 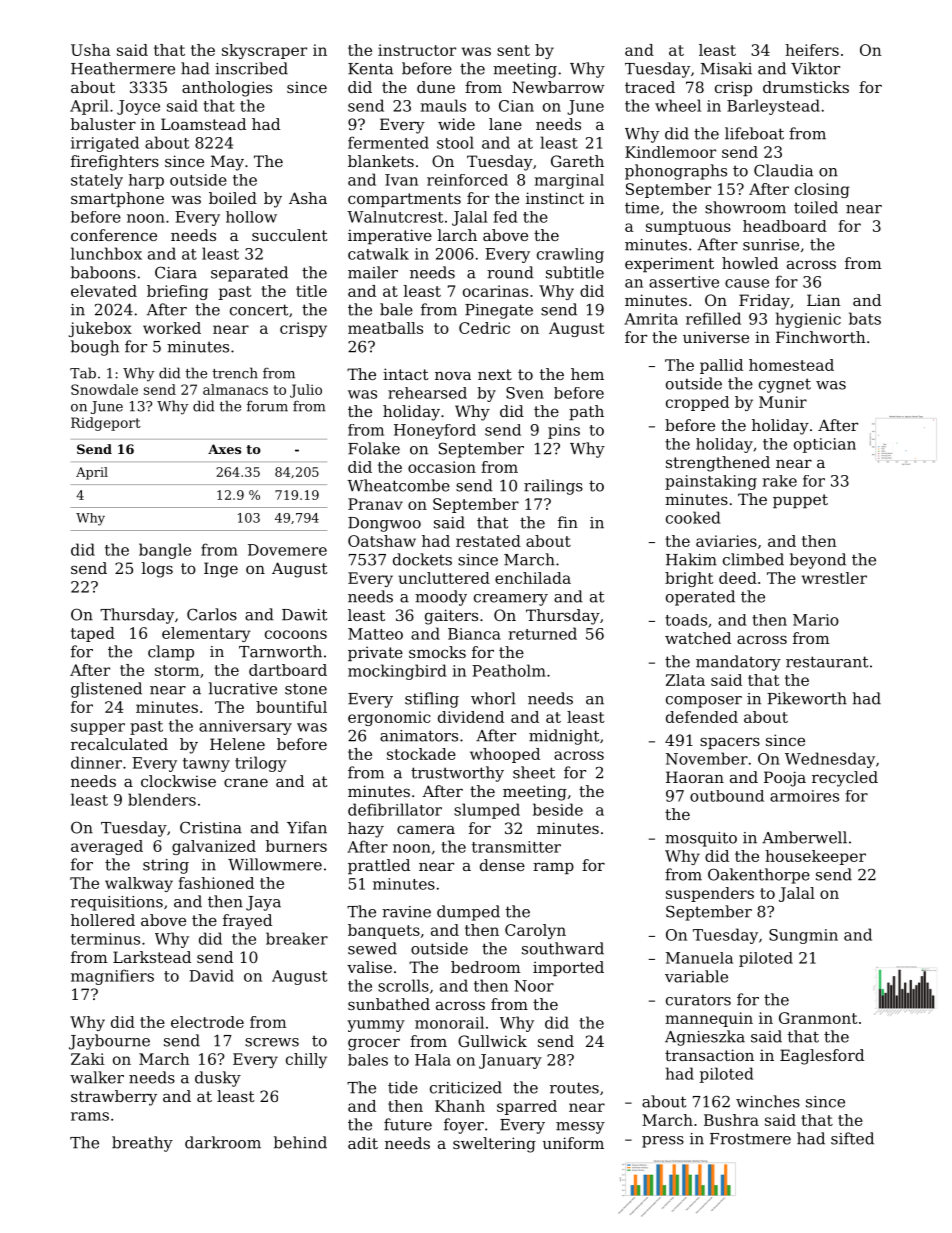 What do you see at coordinates (403, 1087) in the screenshot?
I see `tide` at bounding box center [403, 1087].
